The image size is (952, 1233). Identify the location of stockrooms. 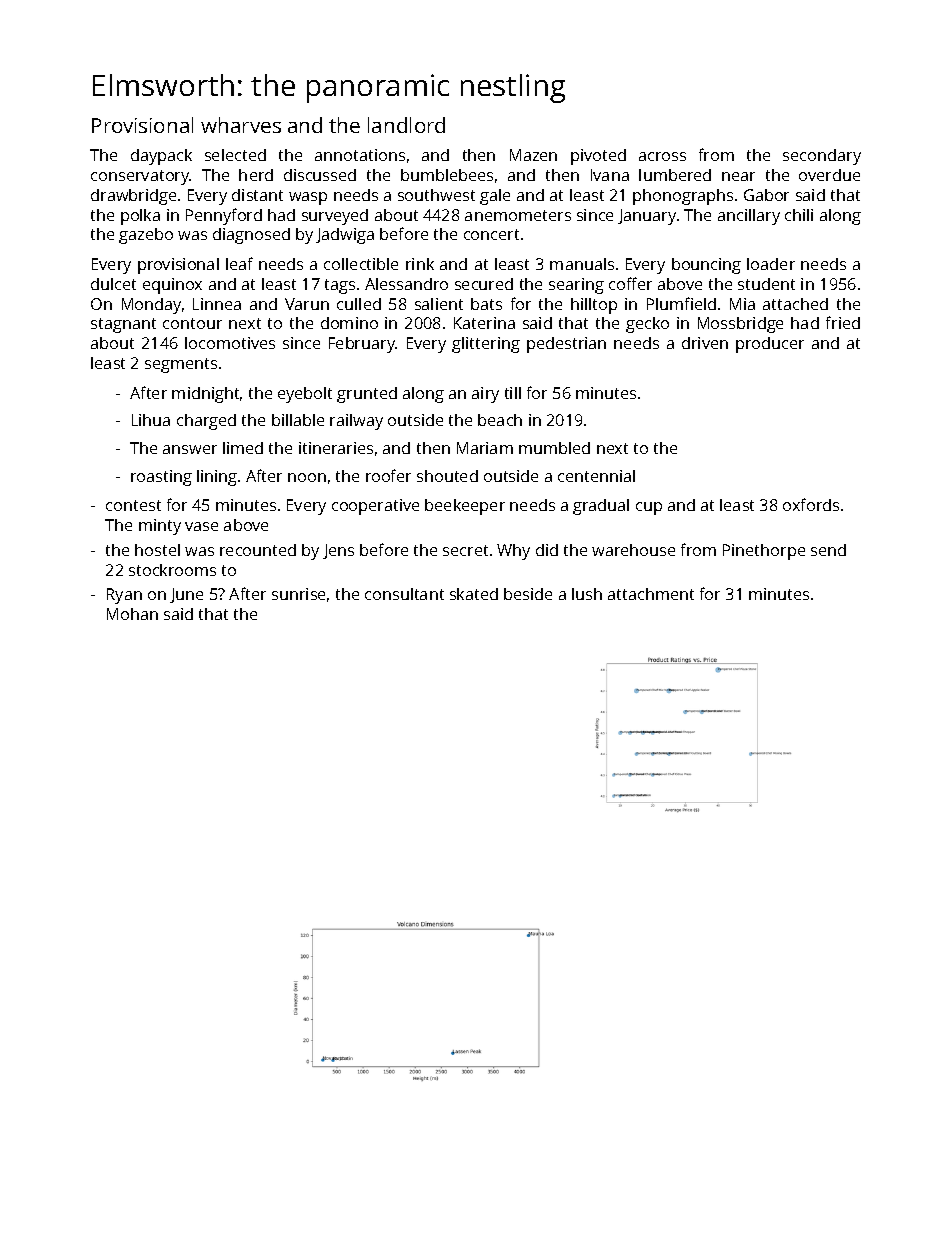
(172, 570).
